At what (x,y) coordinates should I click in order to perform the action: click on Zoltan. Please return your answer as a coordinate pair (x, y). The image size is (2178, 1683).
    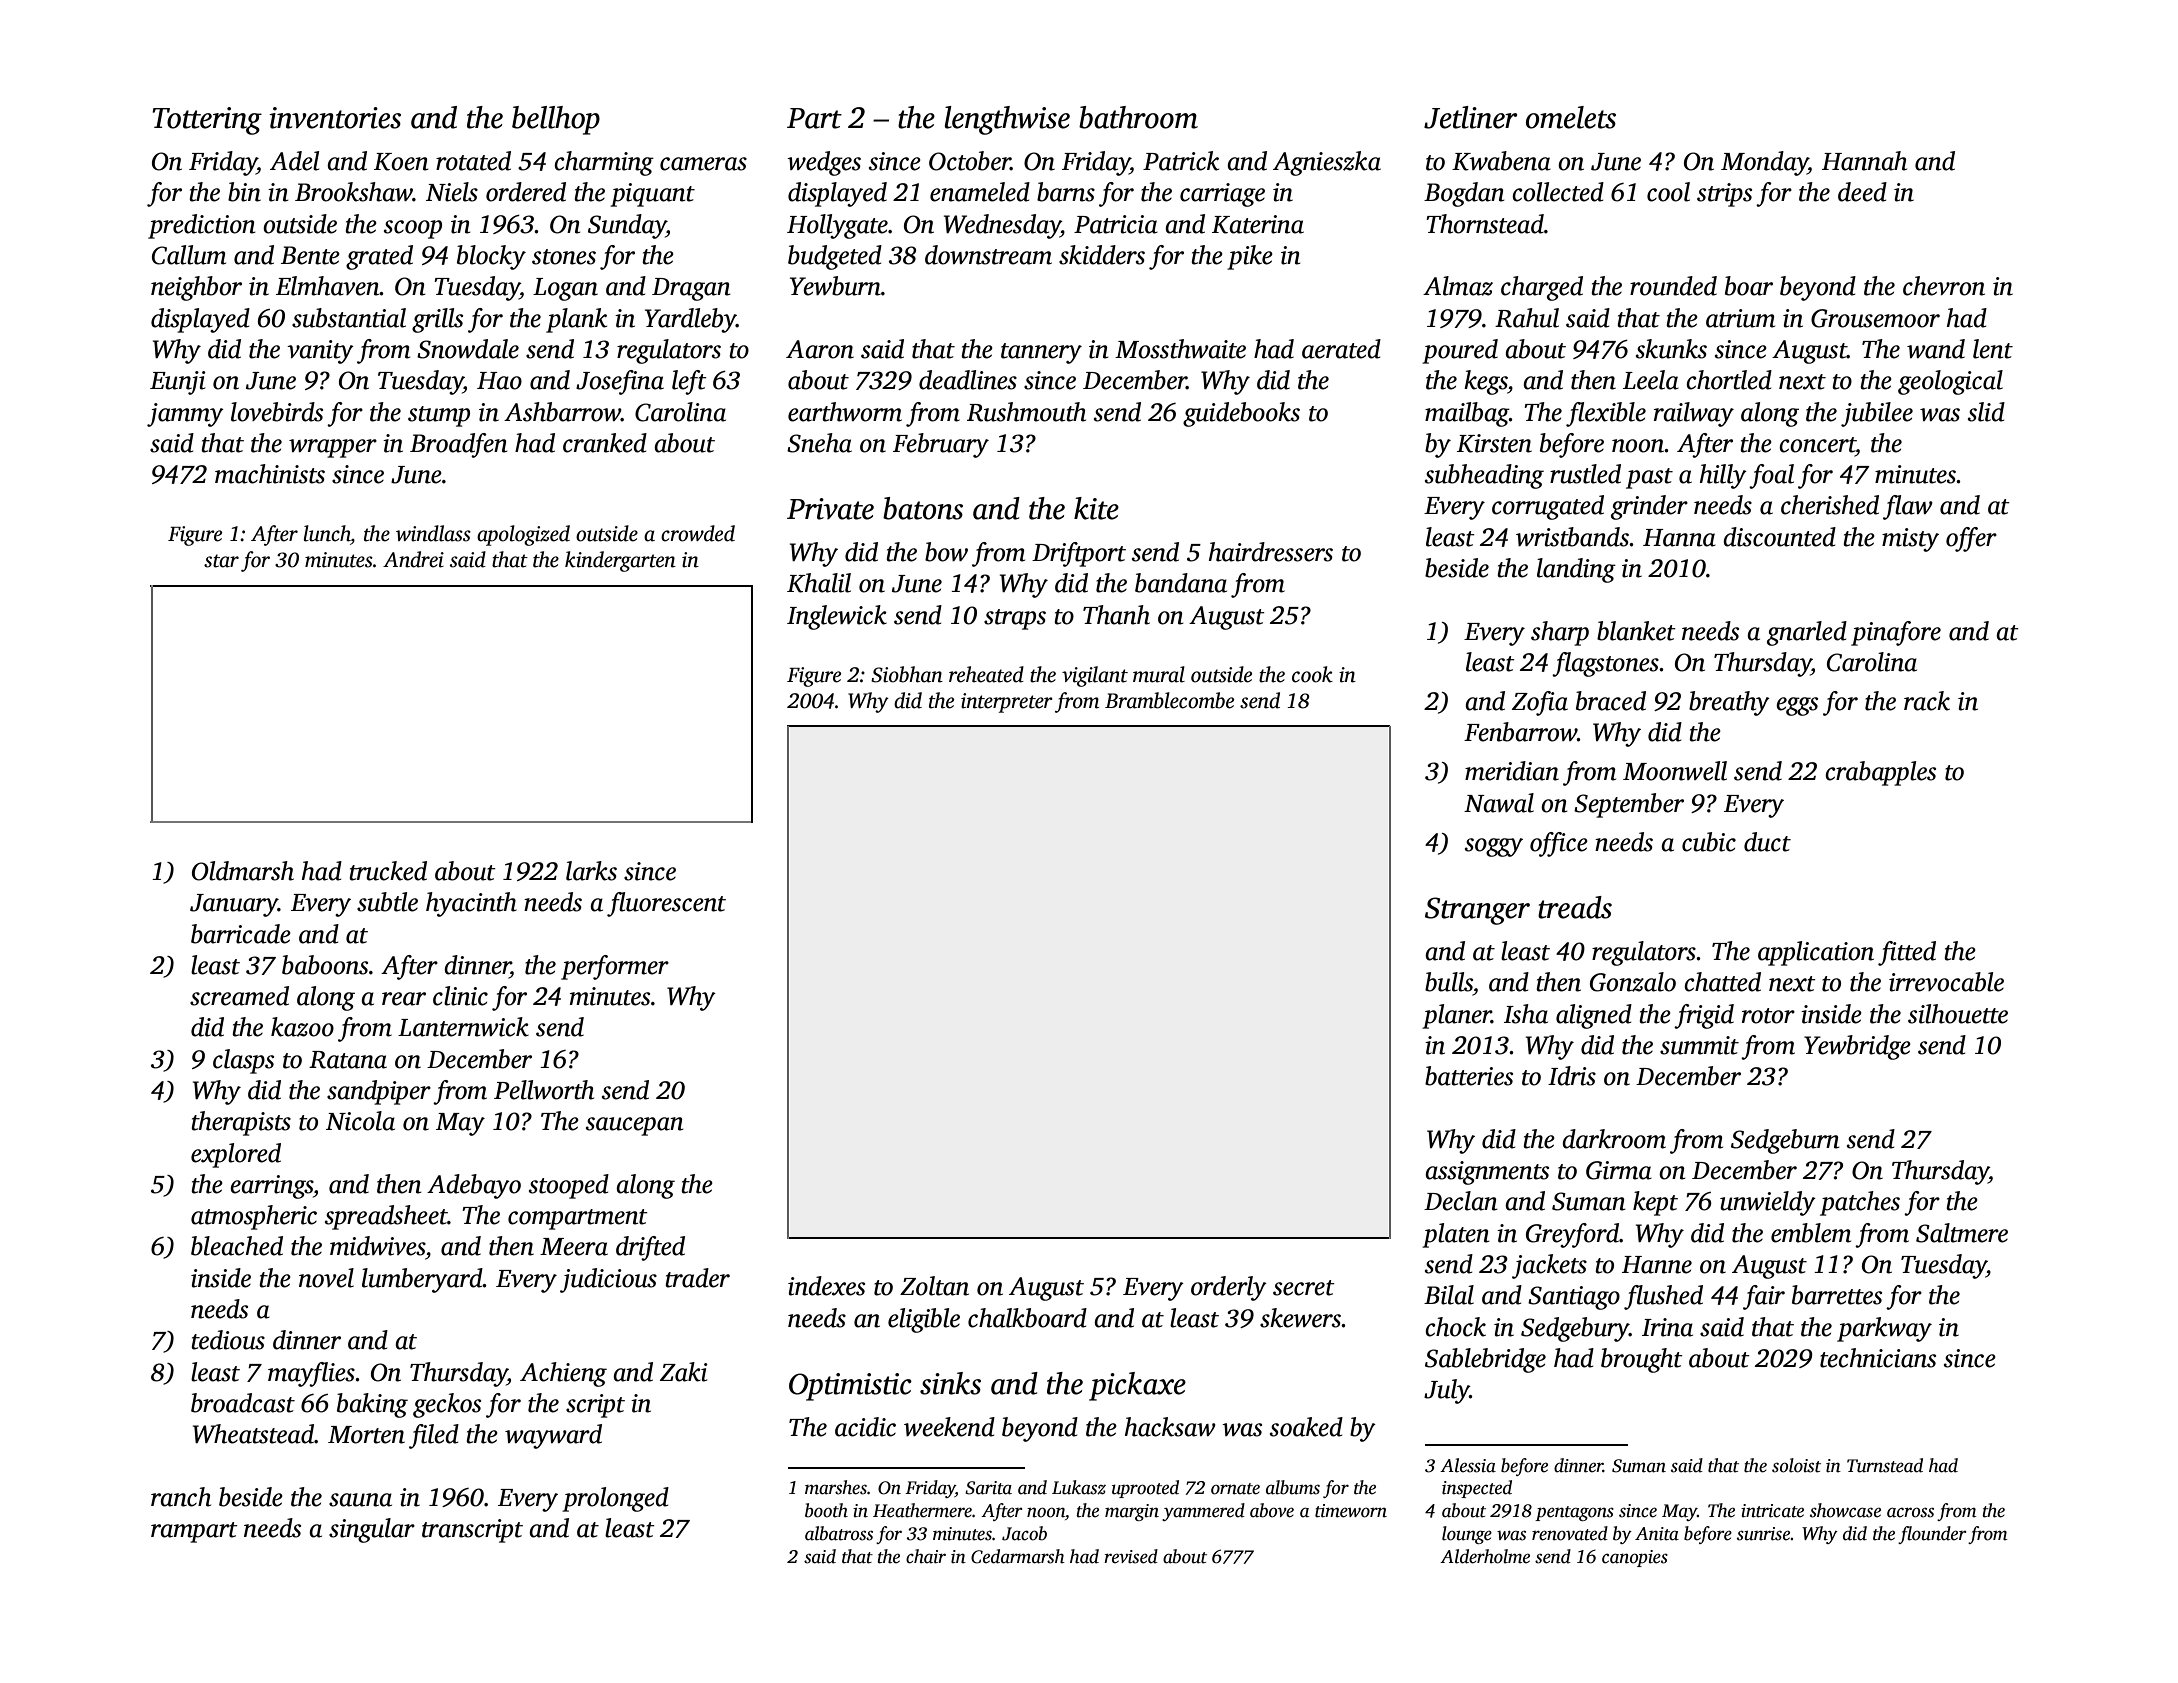
    Looking at the image, I should click on (934, 1286).
